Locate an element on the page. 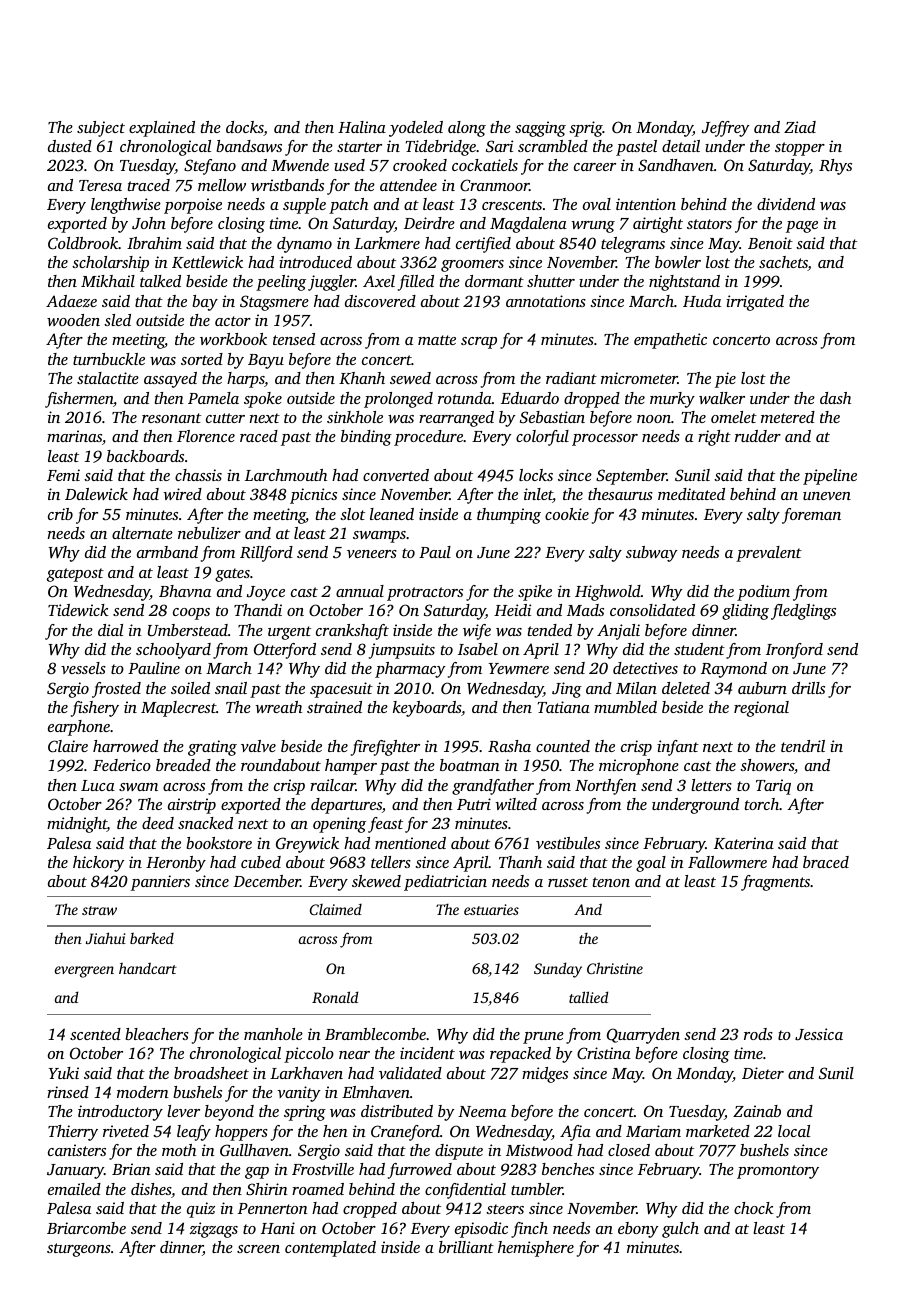  Ronald is located at coordinates (335, 997).
